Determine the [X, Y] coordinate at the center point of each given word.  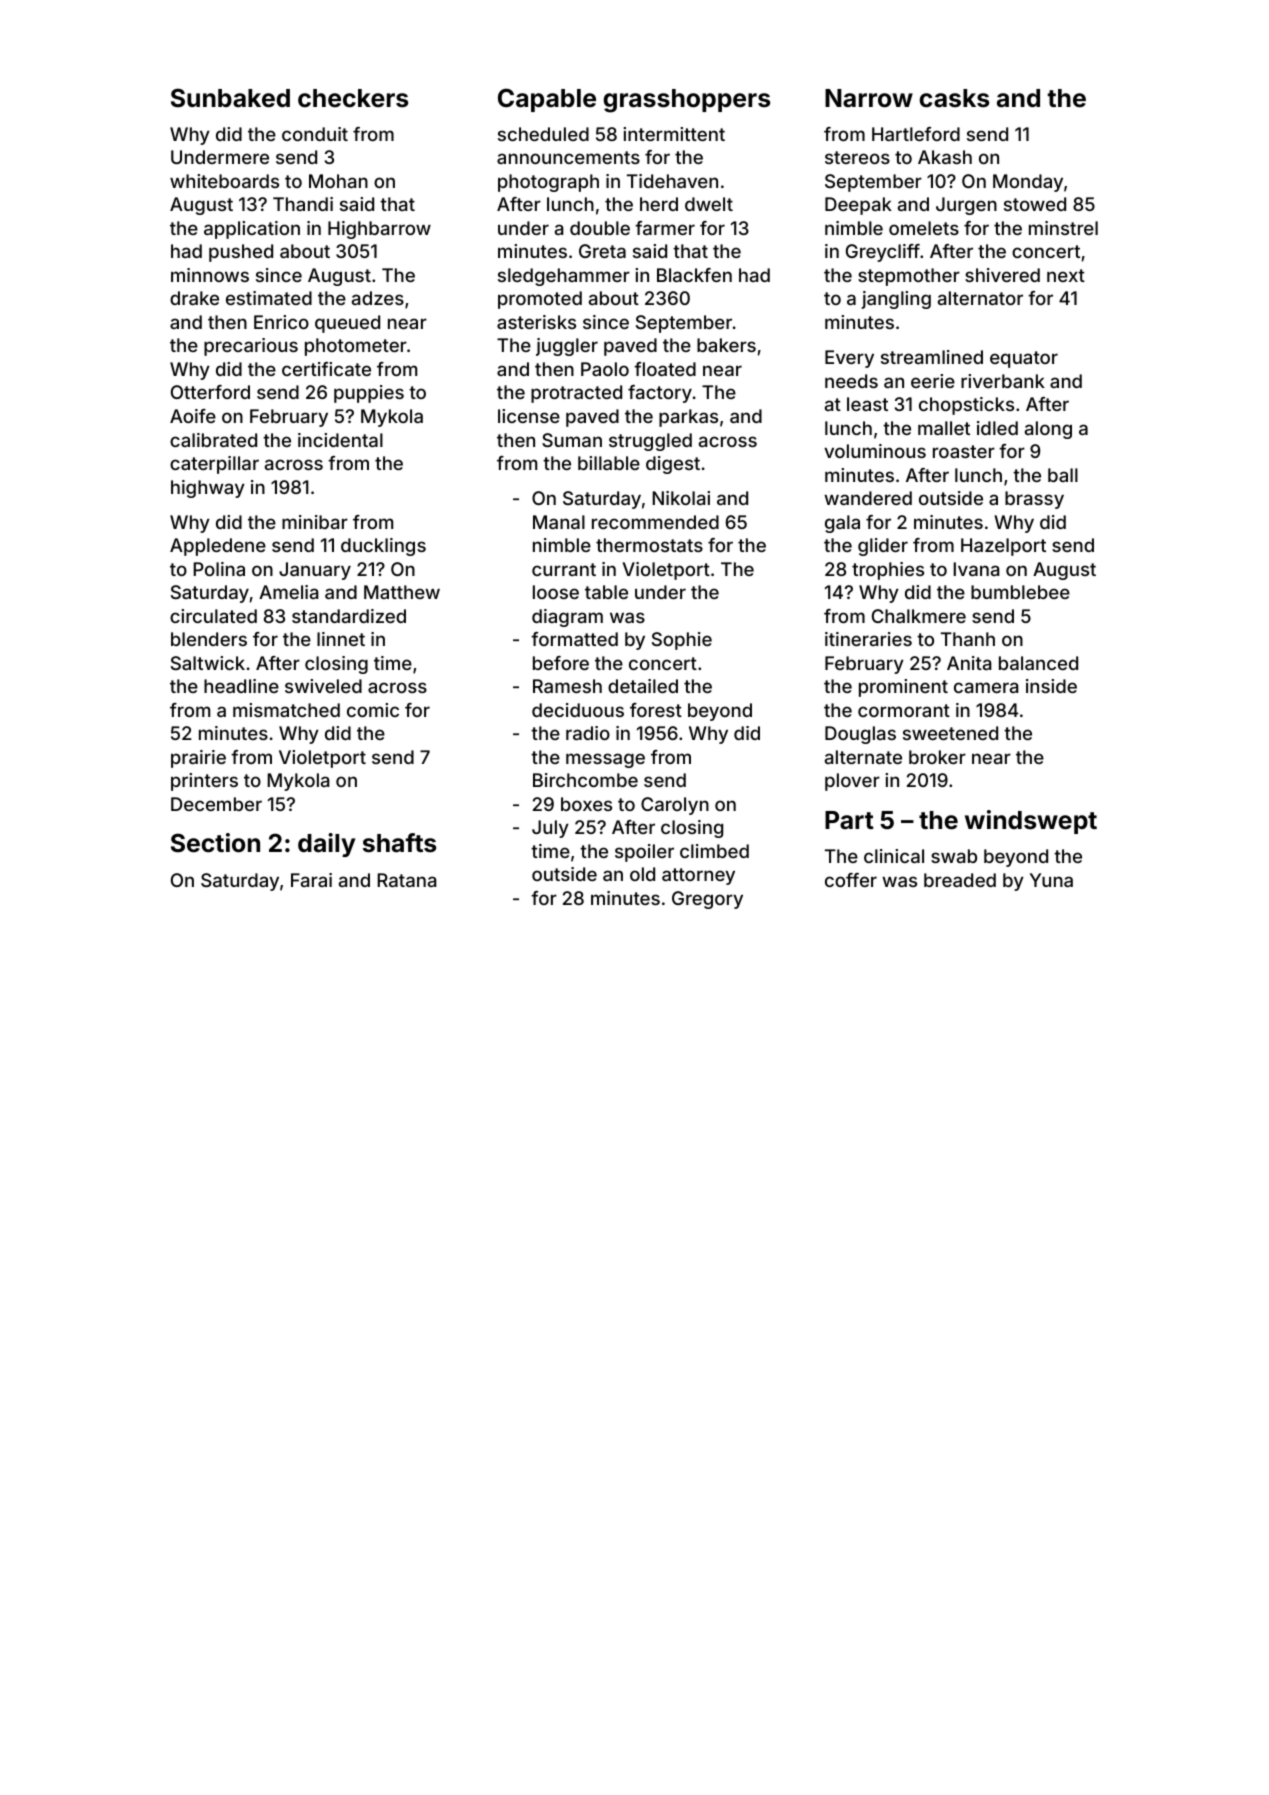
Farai [311, 880]
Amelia [289, 592]
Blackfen [694, 275]
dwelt [709, 204]
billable [609, 463]
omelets [924, 228]
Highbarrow [379, 230]
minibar [315, 522]
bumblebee [1020, 592]
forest [656, 710]
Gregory [707, 900]
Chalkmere [919, 616]
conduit [315, 134]
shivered [1002, 275]
